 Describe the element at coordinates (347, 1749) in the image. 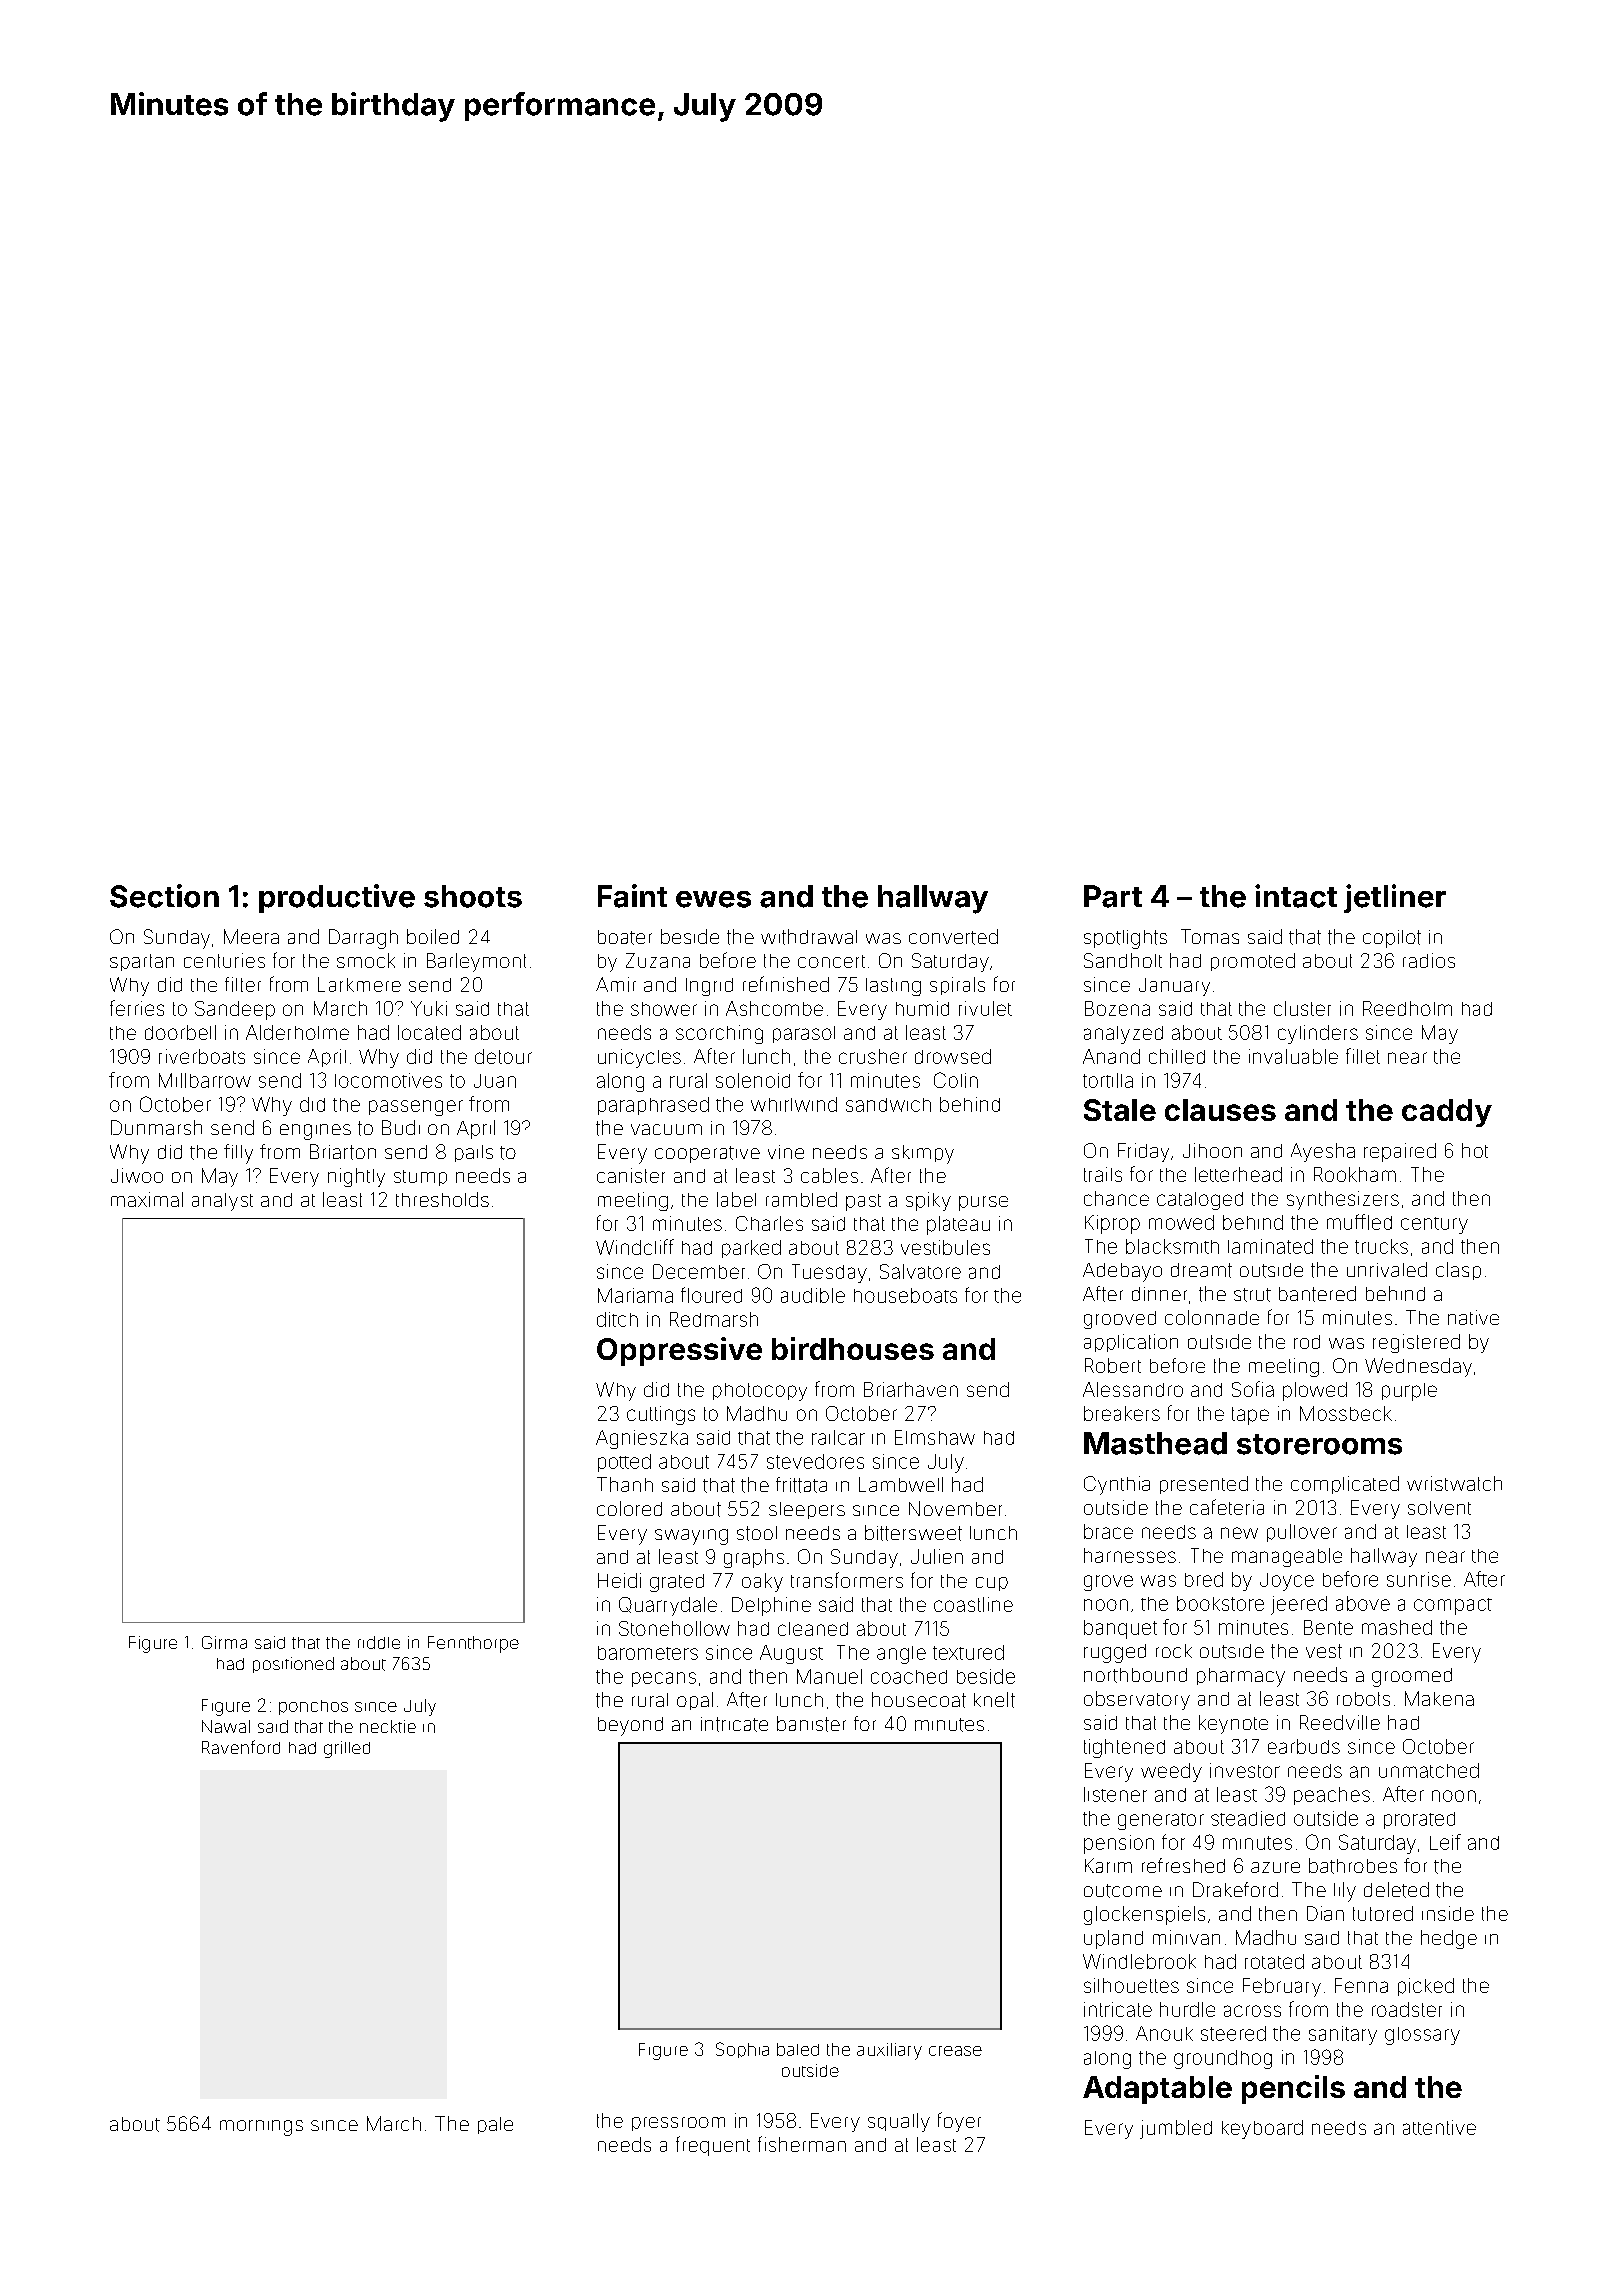

I see `grilled` at that location.
